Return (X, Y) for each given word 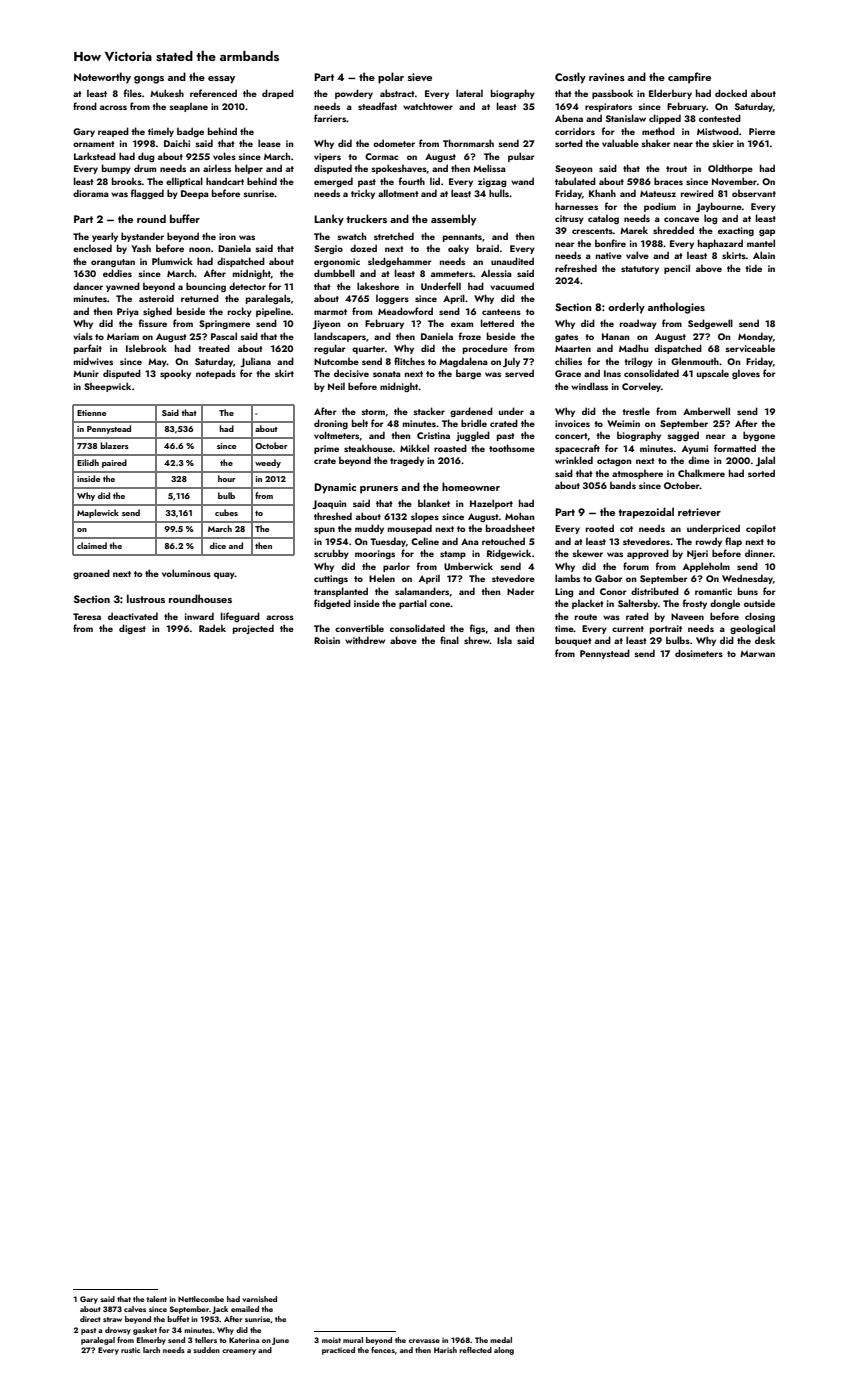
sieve (420, 77)
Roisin (327, 640)
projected (253, 629)
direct (90, 1319)
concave (681, 219)
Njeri (697, 554)
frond (85, 106)
